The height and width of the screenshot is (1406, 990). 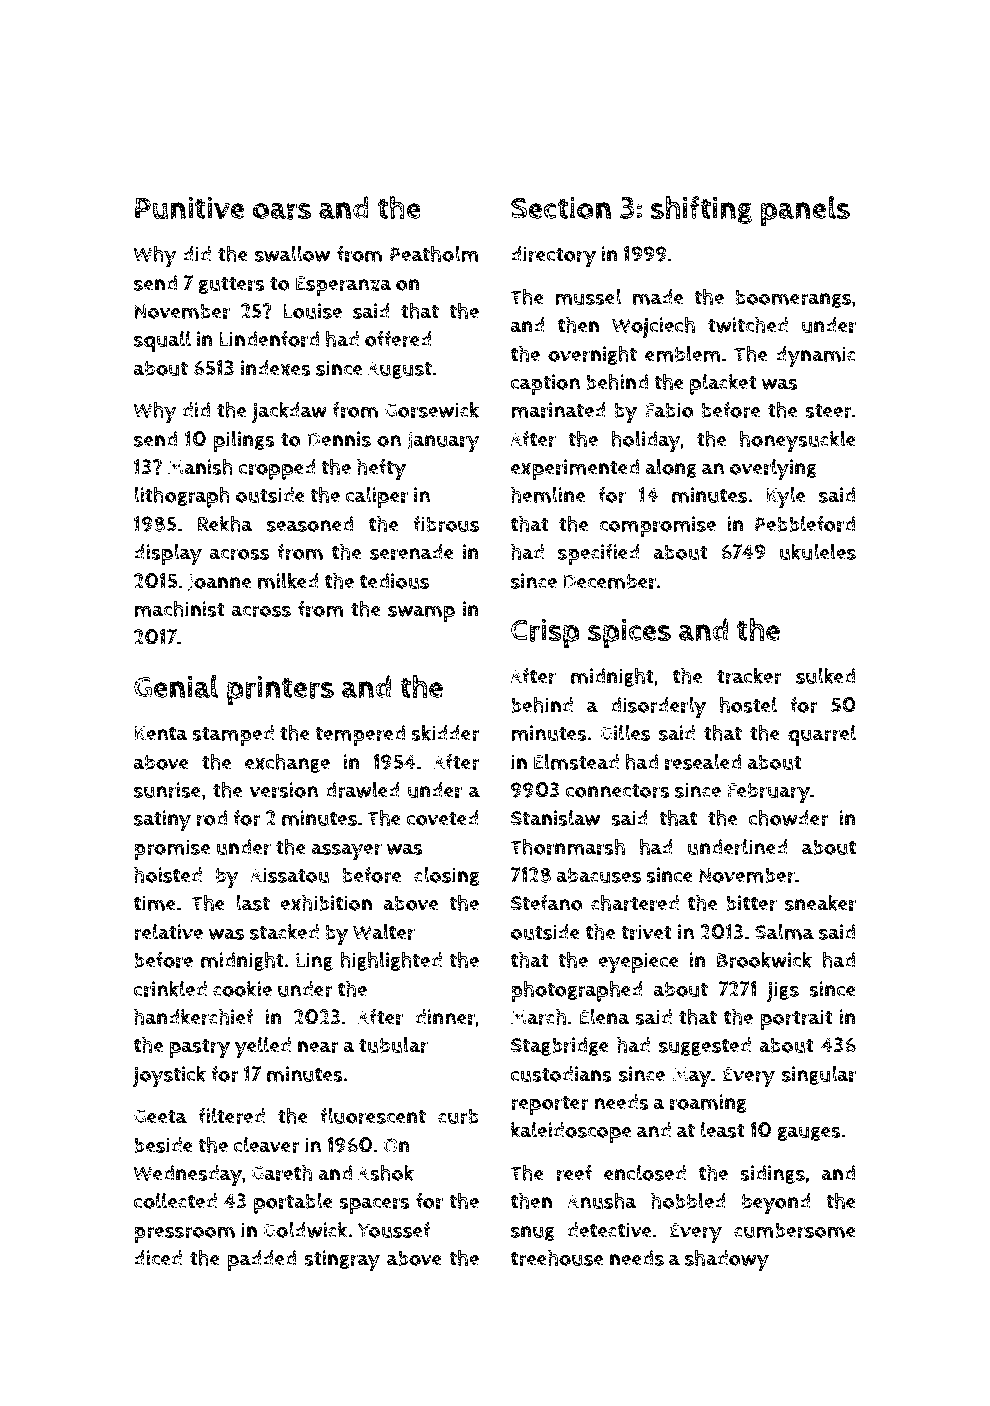 I want to click on Kyle, so click(x=786, y=498).
